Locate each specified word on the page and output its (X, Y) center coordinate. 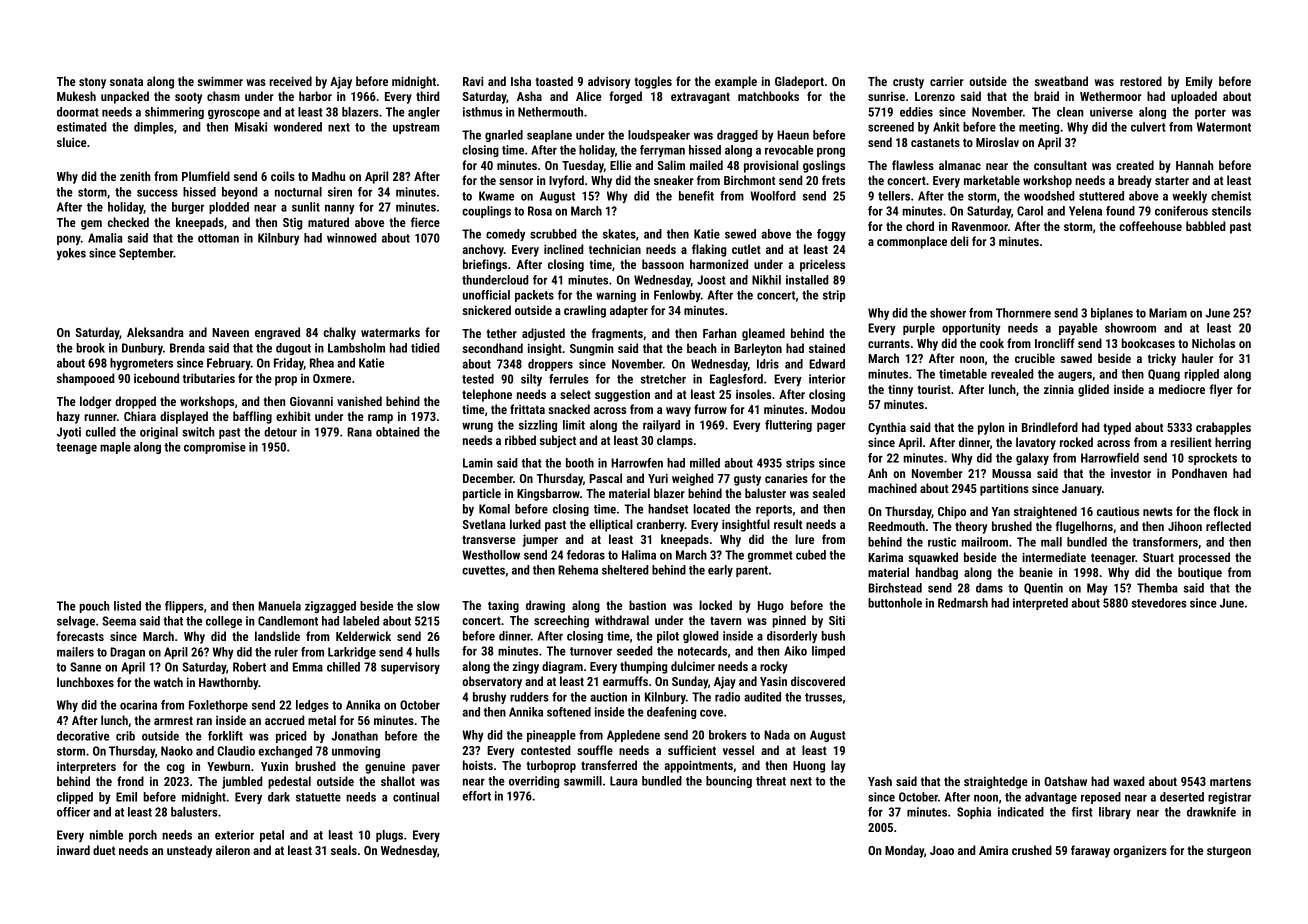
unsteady (189, 851)
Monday (904, 851)
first (1082, 812)
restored (1141, 81)
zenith (135, 176)
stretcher (663, 379)
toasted (554, 81)
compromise (215, 448)
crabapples (1223, 428)
